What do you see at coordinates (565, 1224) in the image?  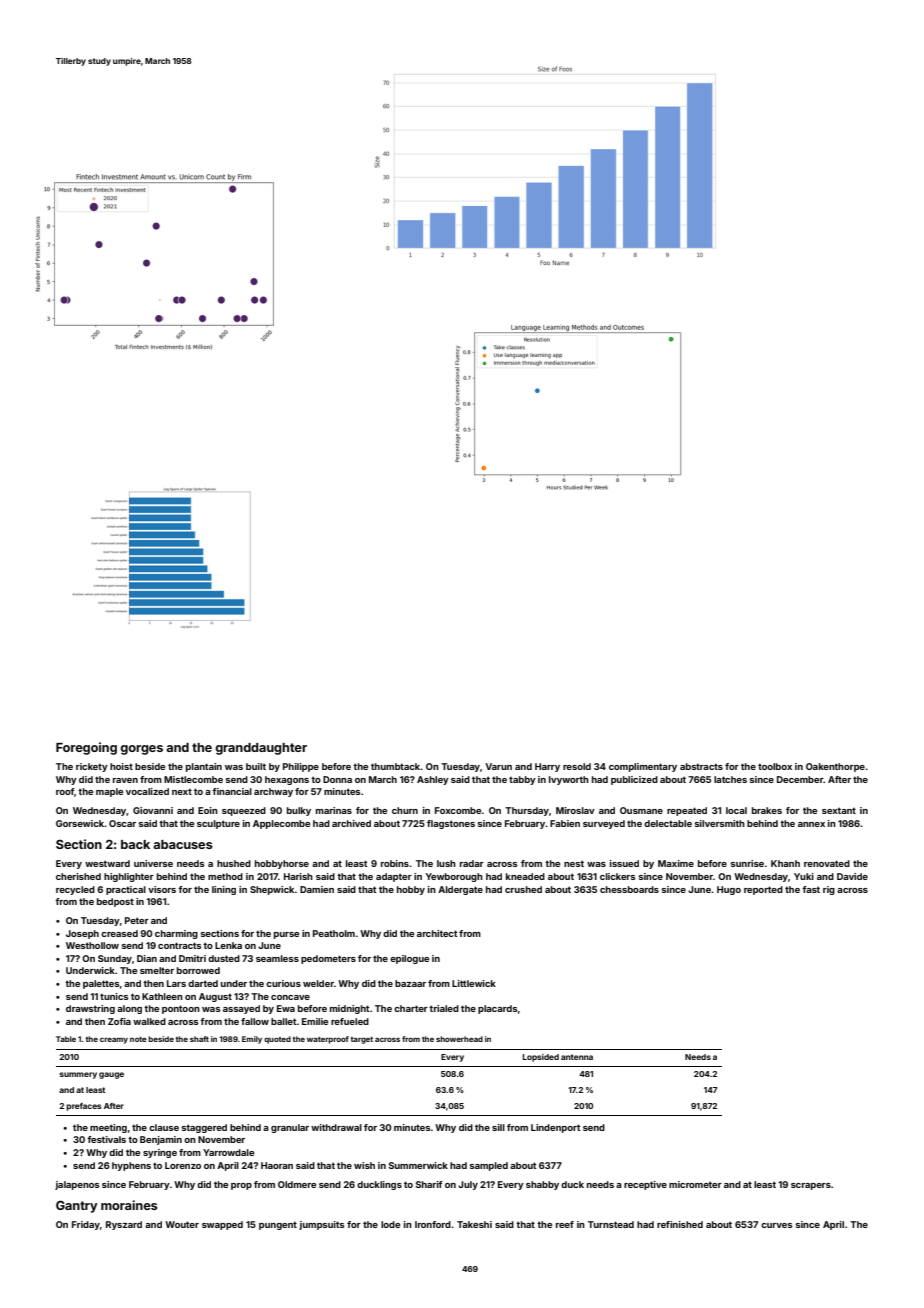 I see `reef` at bounding box center [565, 1224].
